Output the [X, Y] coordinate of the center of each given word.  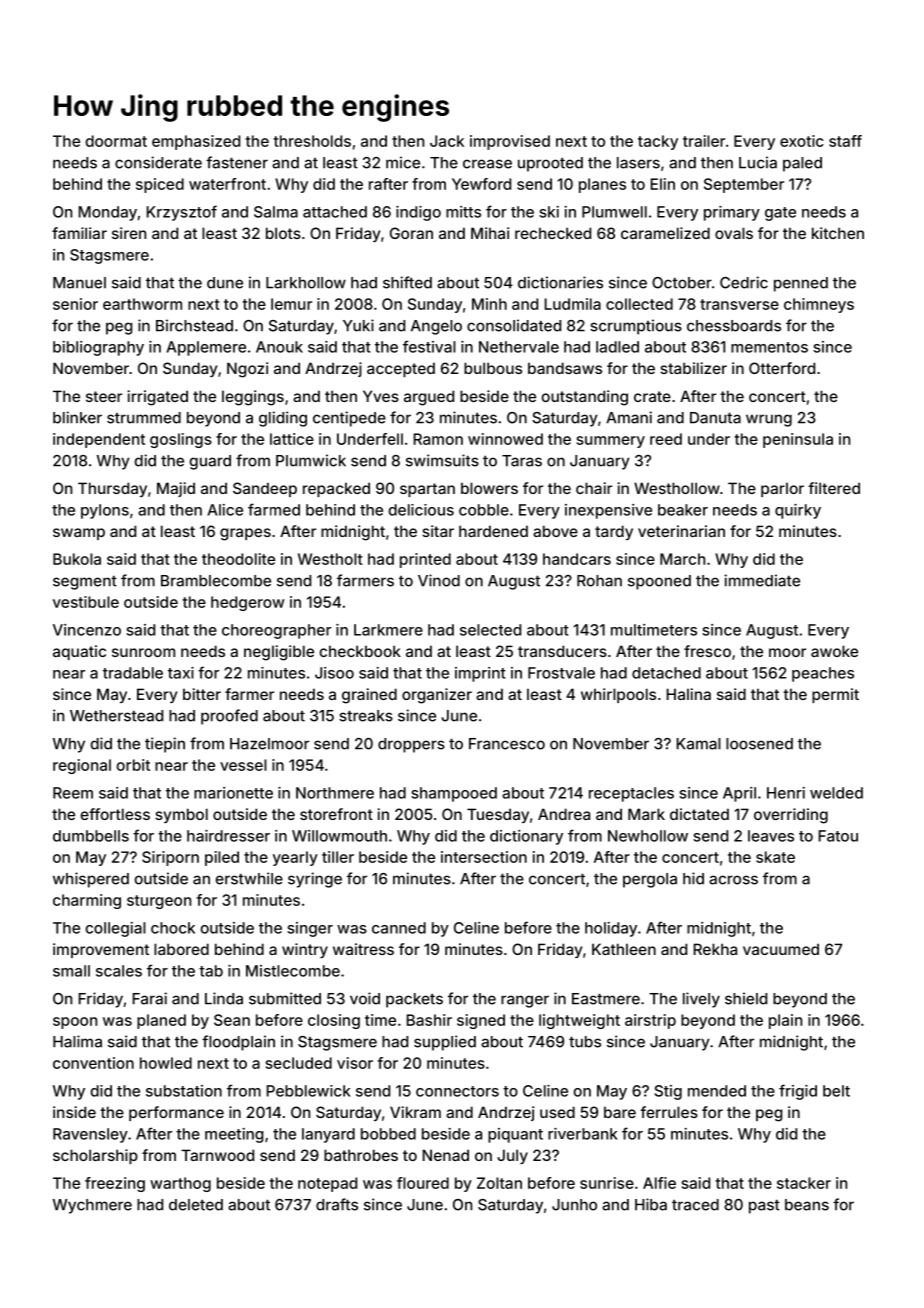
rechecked [553, 233]
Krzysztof [181, 213]
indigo [418, 213]
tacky [658, 142]
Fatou [838, 836]
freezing [115, 1184]
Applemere [206, 348]
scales [119, 971]
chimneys [819, 305]
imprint [480, 674]
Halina [688, 694]
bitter [202, 694]
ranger [525, 1001]
